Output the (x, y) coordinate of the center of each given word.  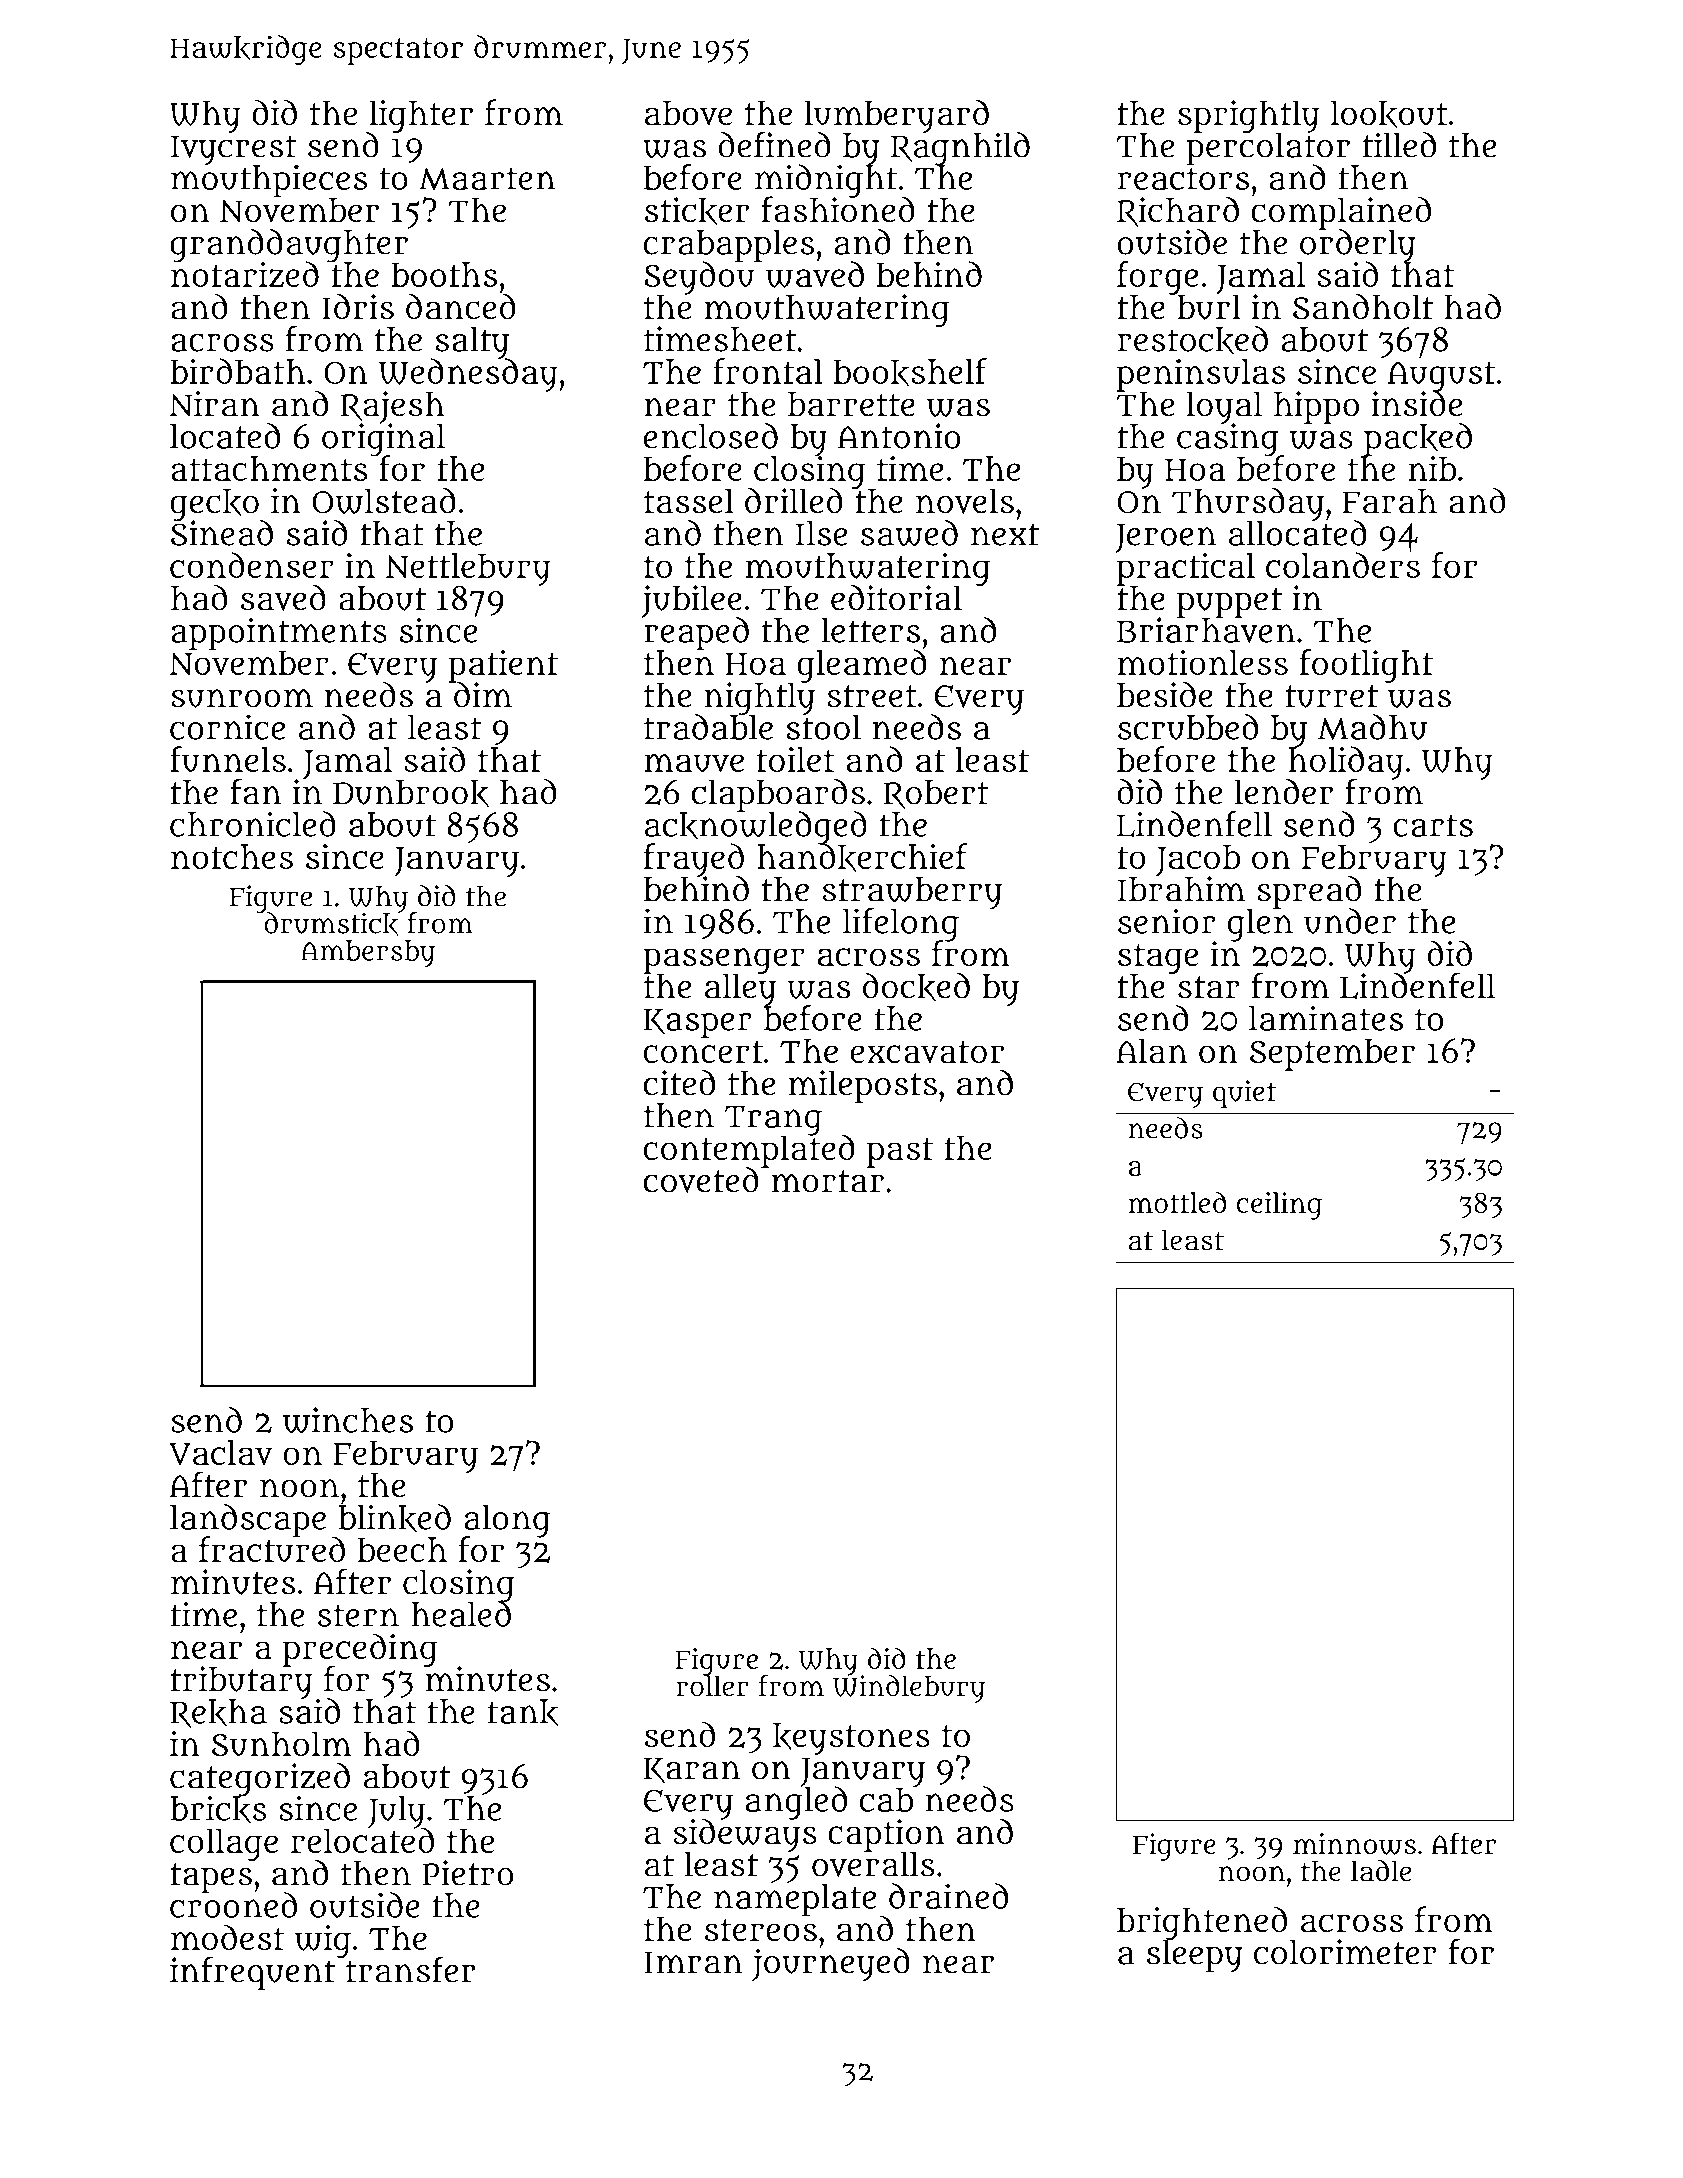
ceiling (1279, 1206)
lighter (420, 116)
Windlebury (909, 1689)
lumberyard (896, 116)
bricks (218, 1810)
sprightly (1249, 116)
